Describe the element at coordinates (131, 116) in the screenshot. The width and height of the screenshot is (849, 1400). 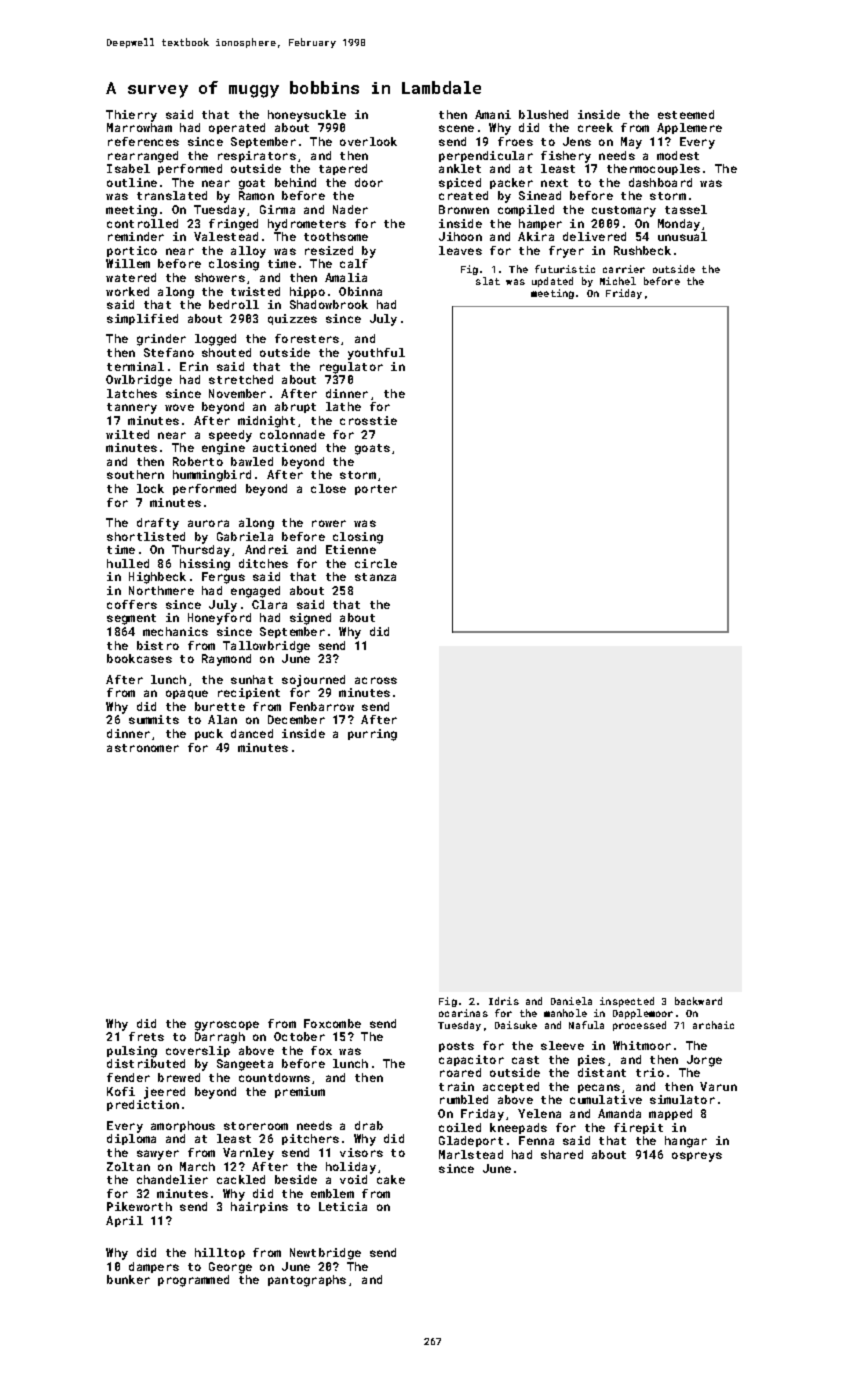
I see `Thierry` at that location.
